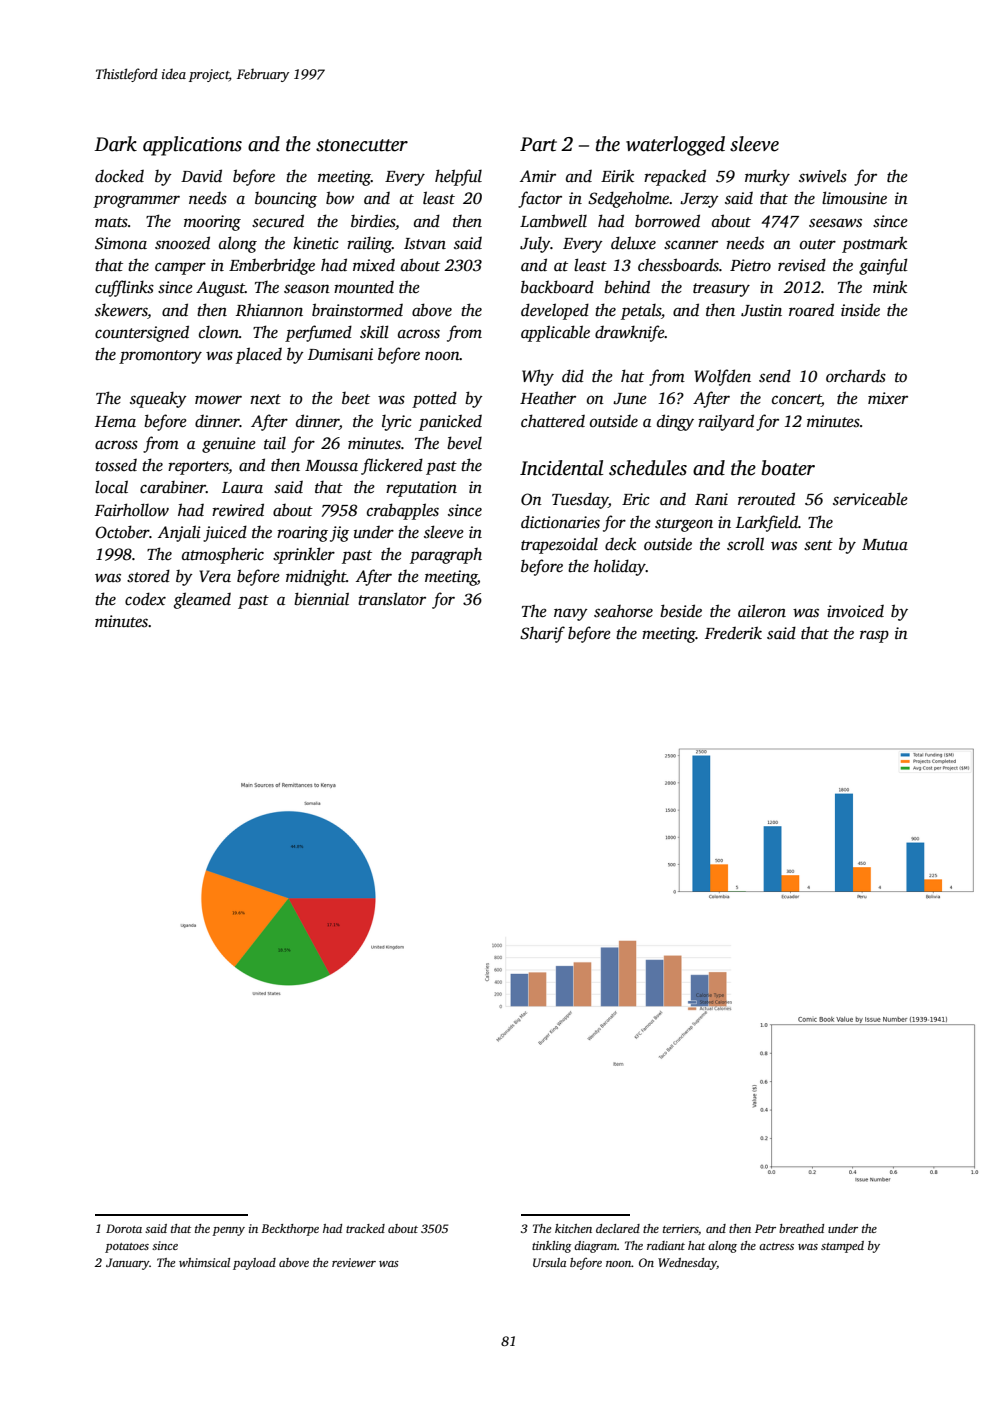  Describe the element at coordinates (425, 244) in the document. I see `Istvan` at that location.
